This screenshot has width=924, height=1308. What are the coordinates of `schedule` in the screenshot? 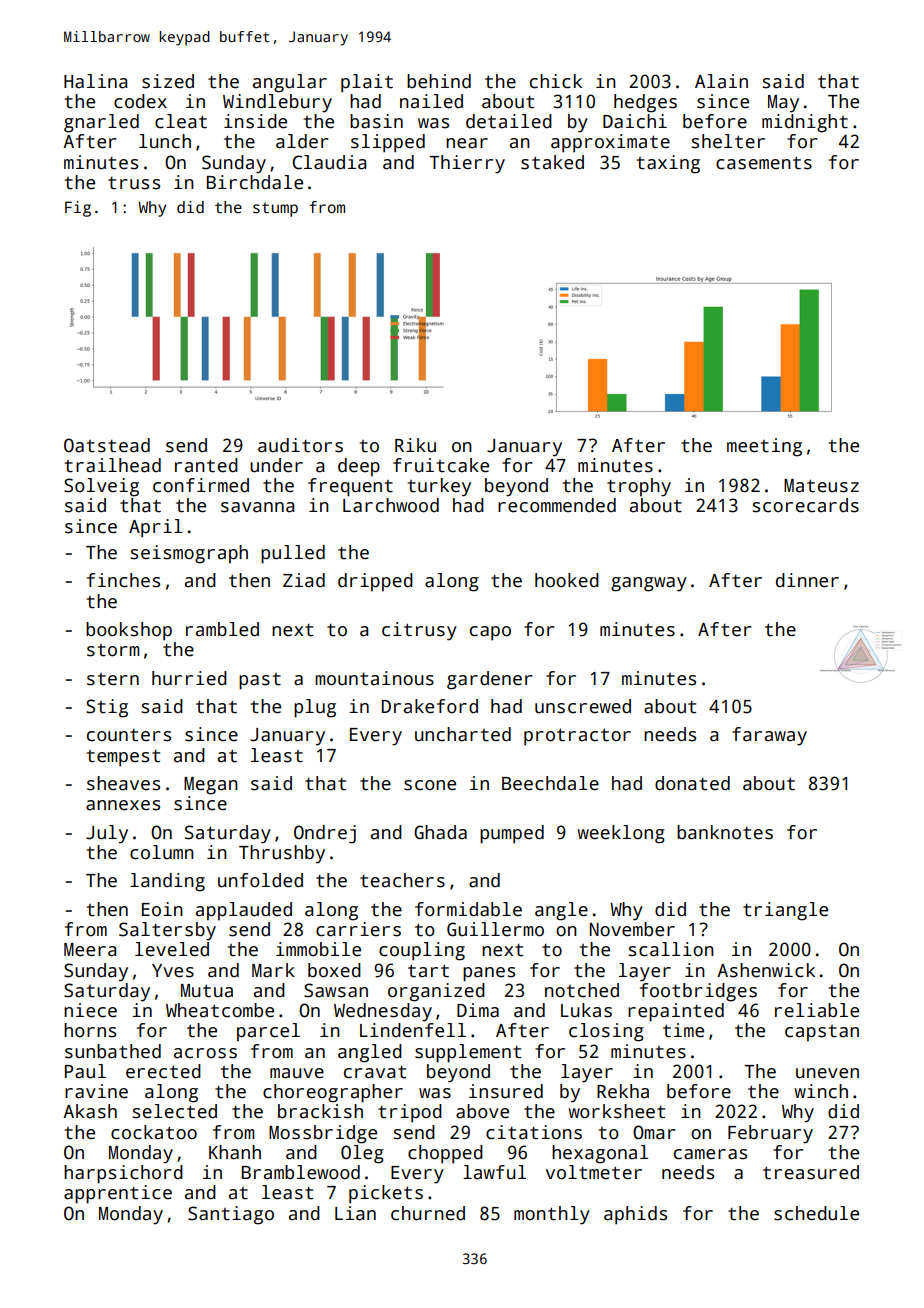 It's located at (816, 1213).
